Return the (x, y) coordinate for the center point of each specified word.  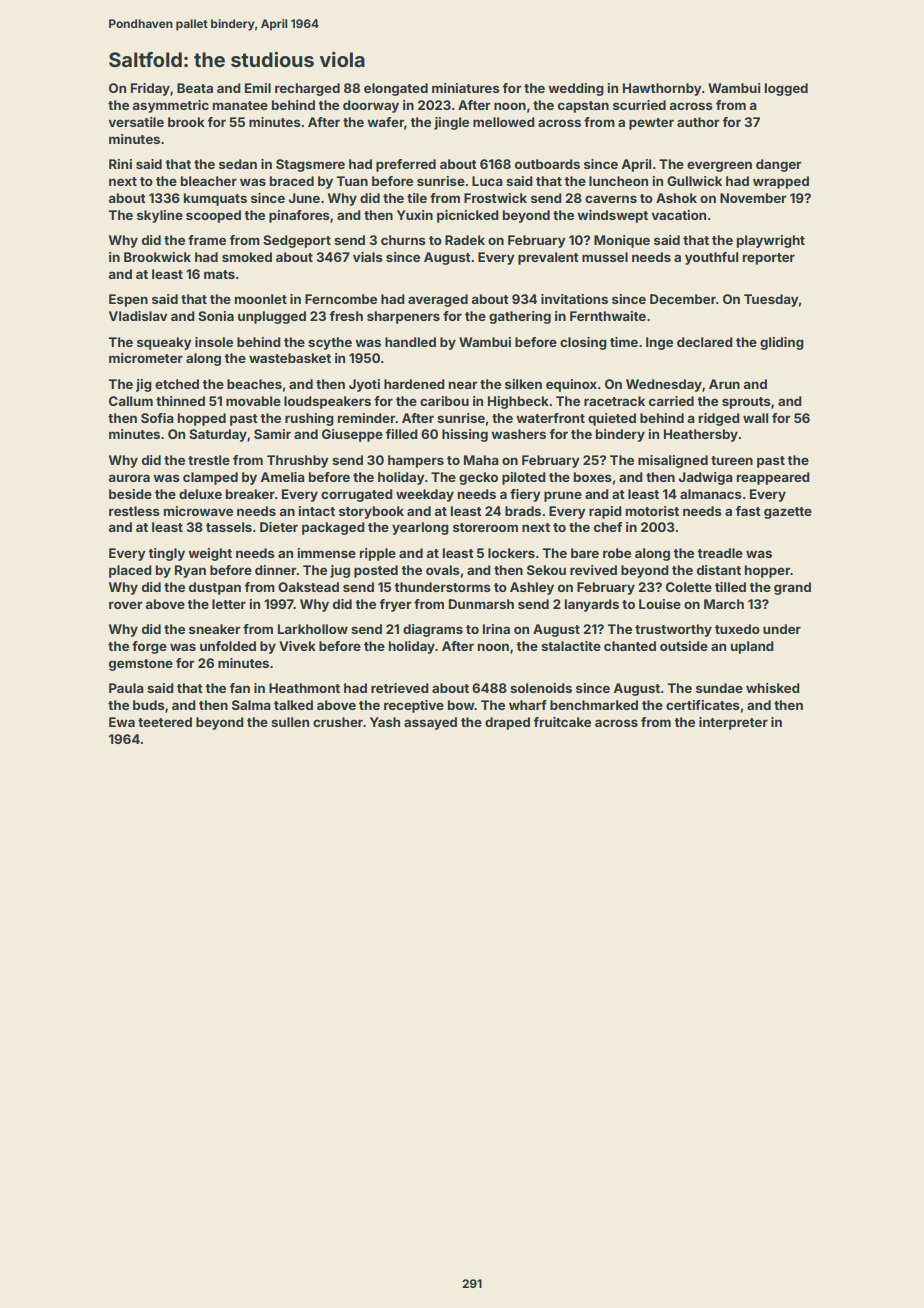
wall (755, 418)
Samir (272, 434)
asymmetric (171, 106)
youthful (711, 258)
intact (317, 511)
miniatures (466, 88)
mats (219, 274)
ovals (443, 570)
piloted (524, 478)
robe (617, 553)
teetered (165, 722)
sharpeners (403, 317)
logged (786, 89)
